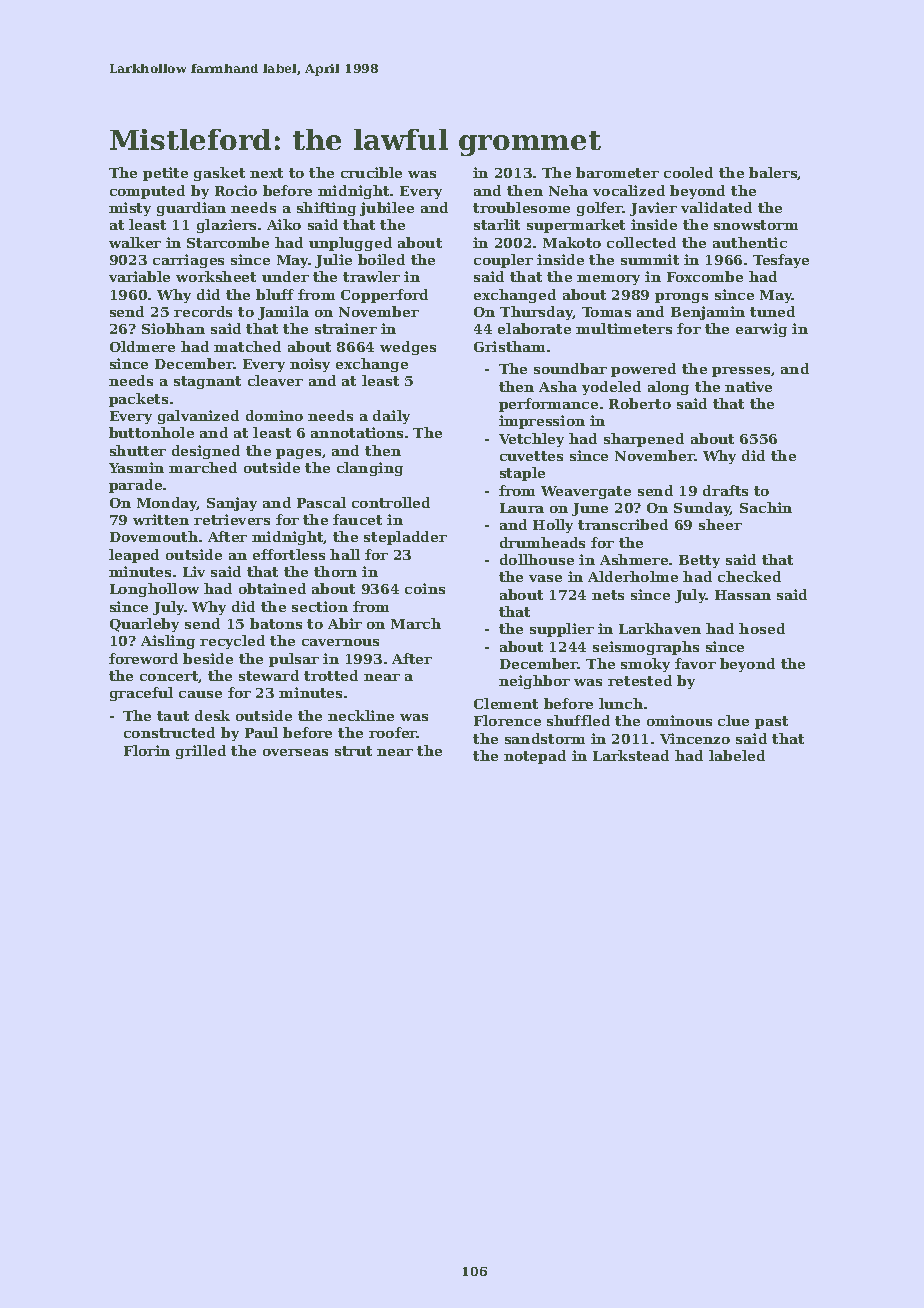 The height and width of the page is (1308, 924). I want to click on Javier, so click(653, 209).
